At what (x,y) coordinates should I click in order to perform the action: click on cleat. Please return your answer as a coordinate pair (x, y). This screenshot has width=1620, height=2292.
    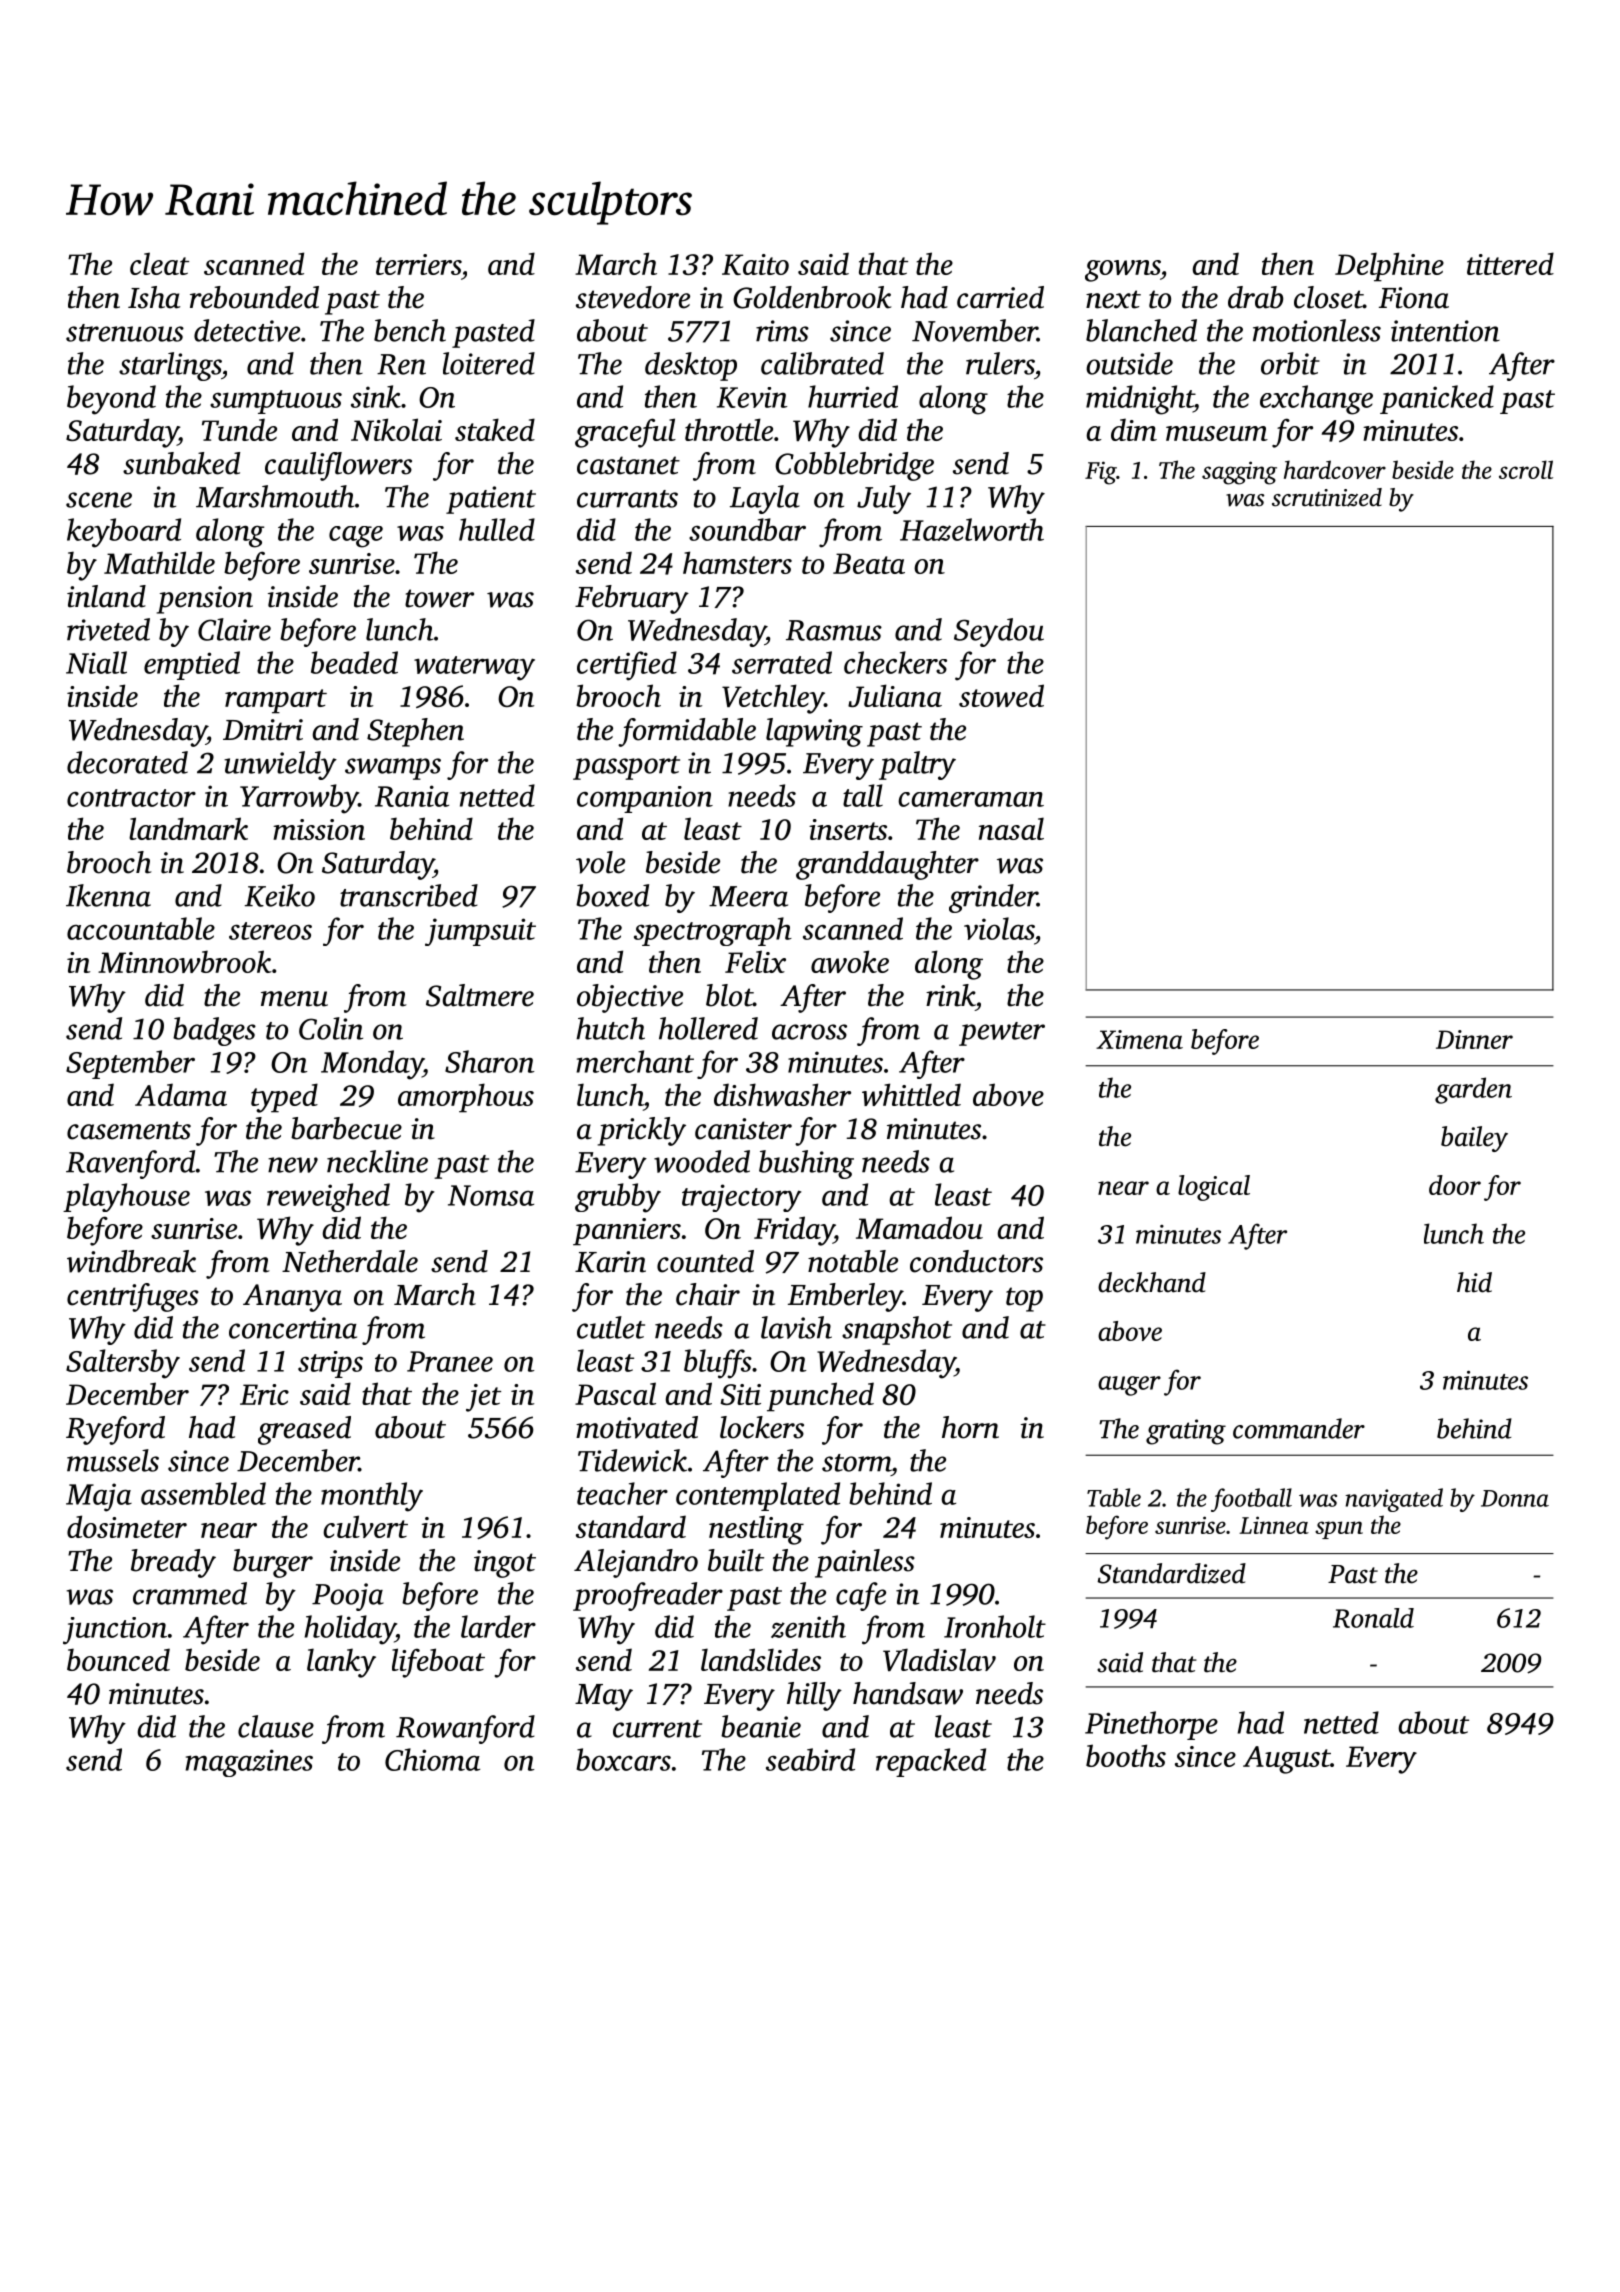
    Looking at the image, I should click on (159, 263).
